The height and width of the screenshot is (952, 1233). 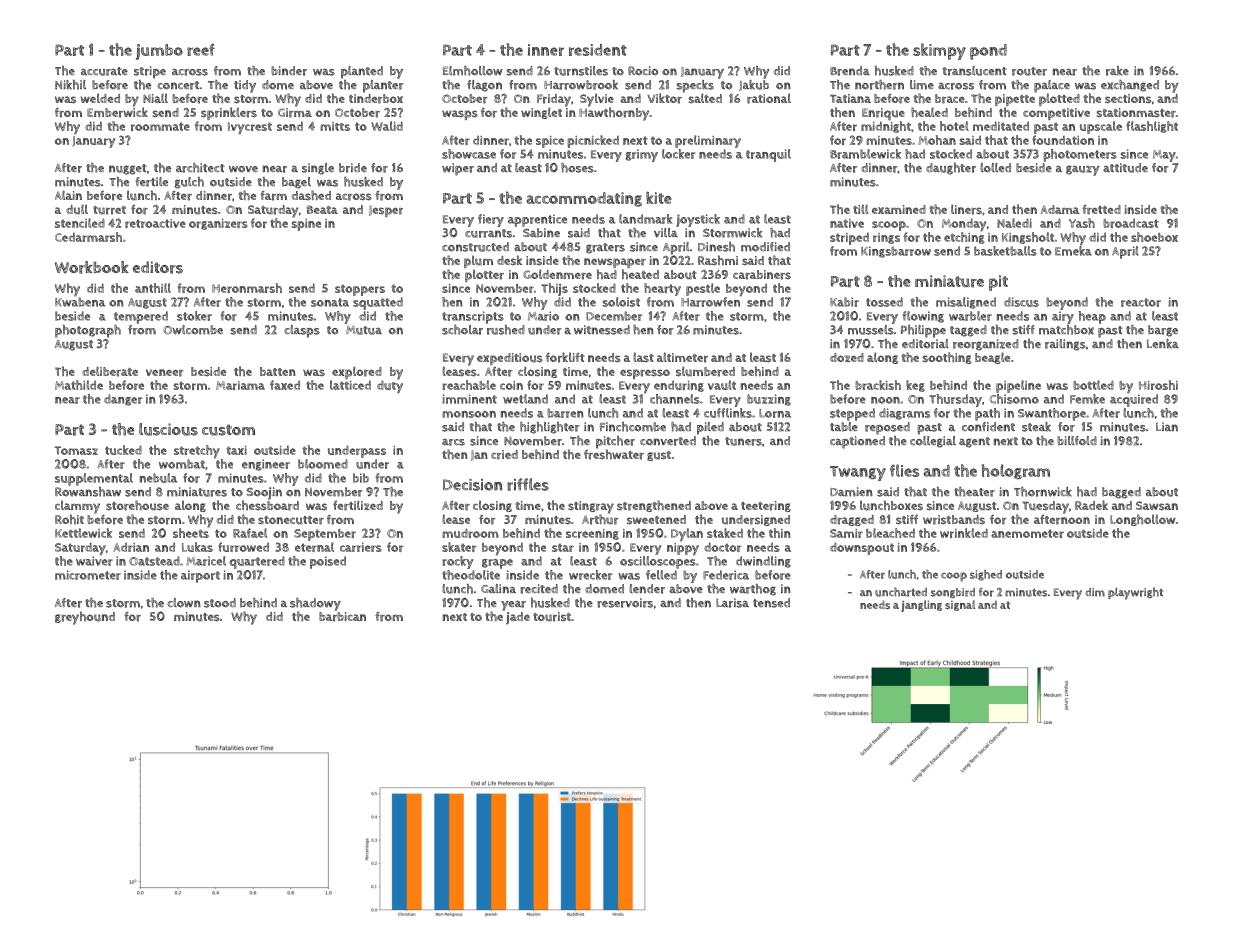 I want to click on Lian, so click(x=1167, y=426).
